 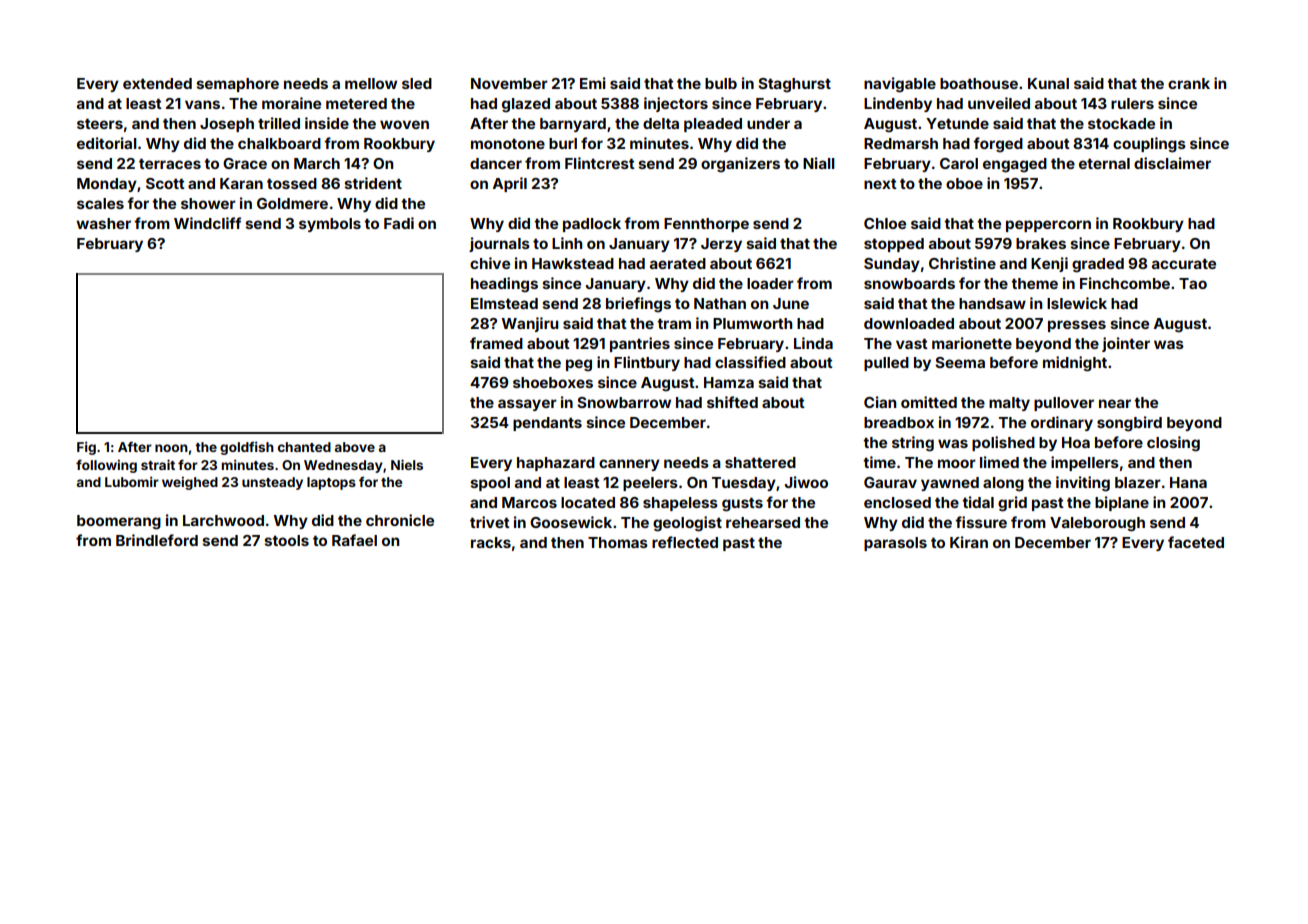 I want to click on faceted, so click(x=1196, y=542).
